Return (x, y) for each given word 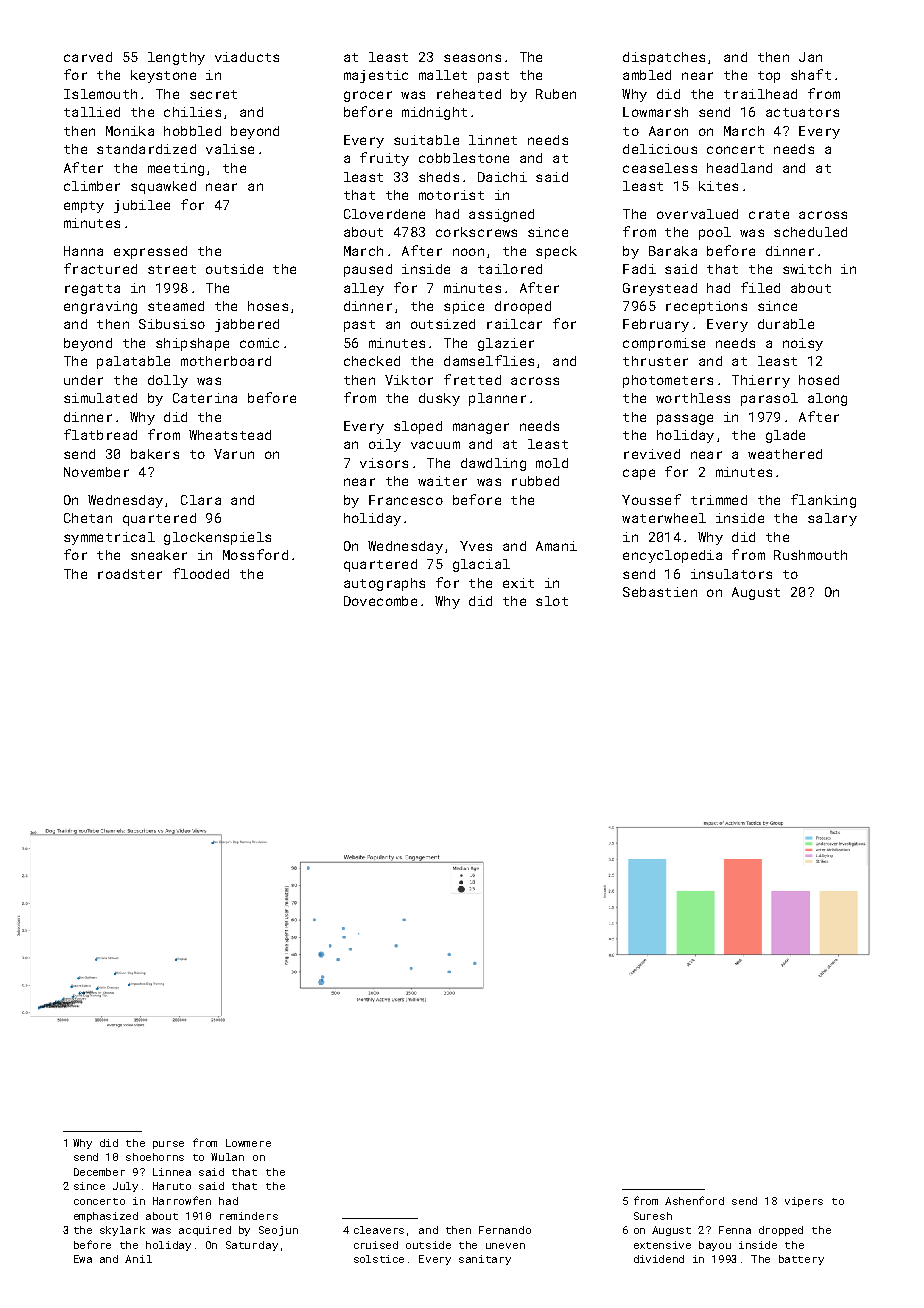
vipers (804, 1202)
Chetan (88, 518)
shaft (811, 74)
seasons (472, 58)
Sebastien (660, 592)
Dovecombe (380, 601)
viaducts (247, 57)
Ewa (83, 1259)
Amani (556, 546)
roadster (130, 574)
